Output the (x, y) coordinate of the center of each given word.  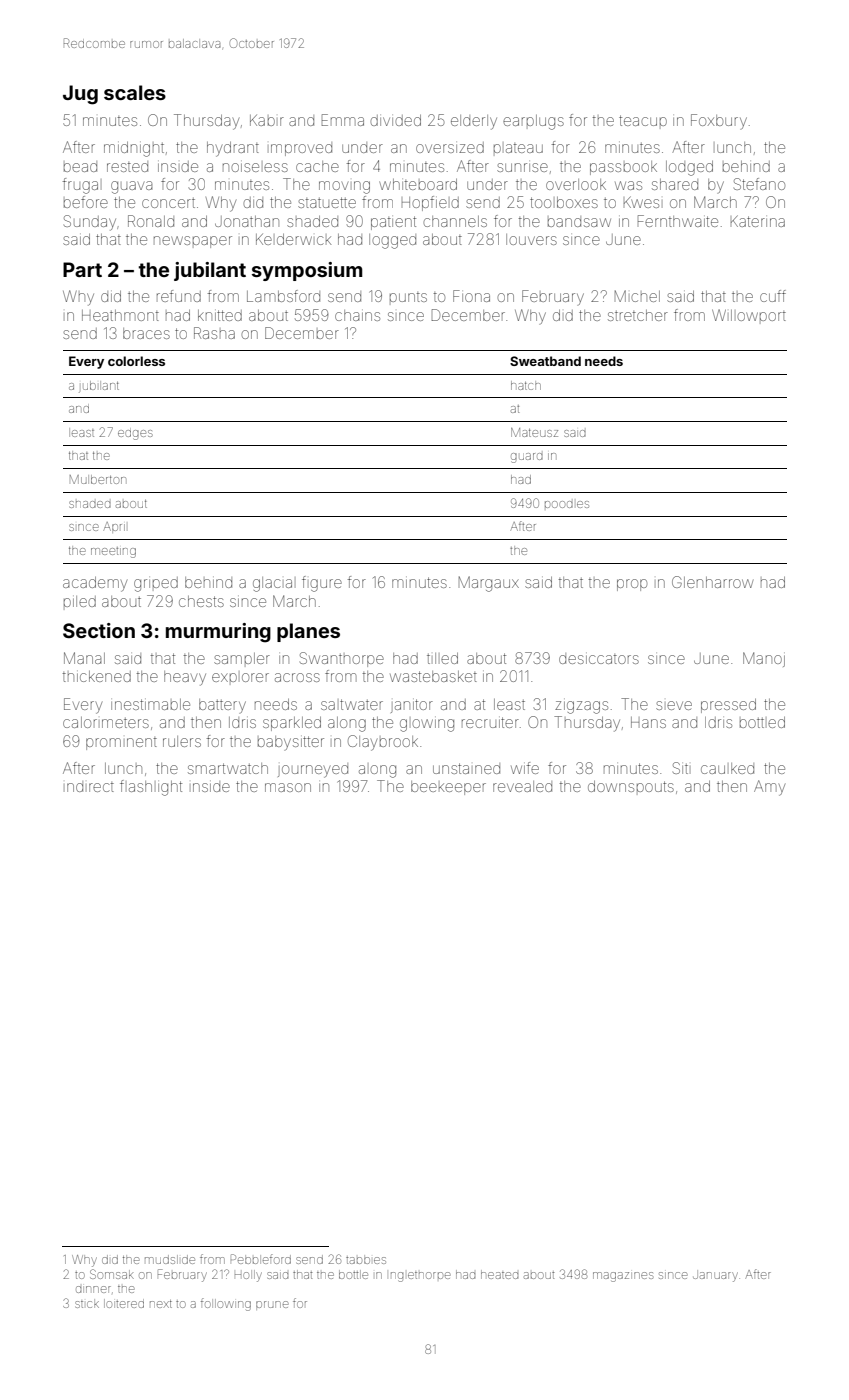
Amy (769, 788)
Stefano (759, 184)
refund (179, 296)
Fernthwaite (678, 221)
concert (168, 203)
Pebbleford (261, 1259)
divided (395, 120)
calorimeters (106, 722)
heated (499, 1274)
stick (87, 1304)
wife (525, 768)
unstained (466, 768)
